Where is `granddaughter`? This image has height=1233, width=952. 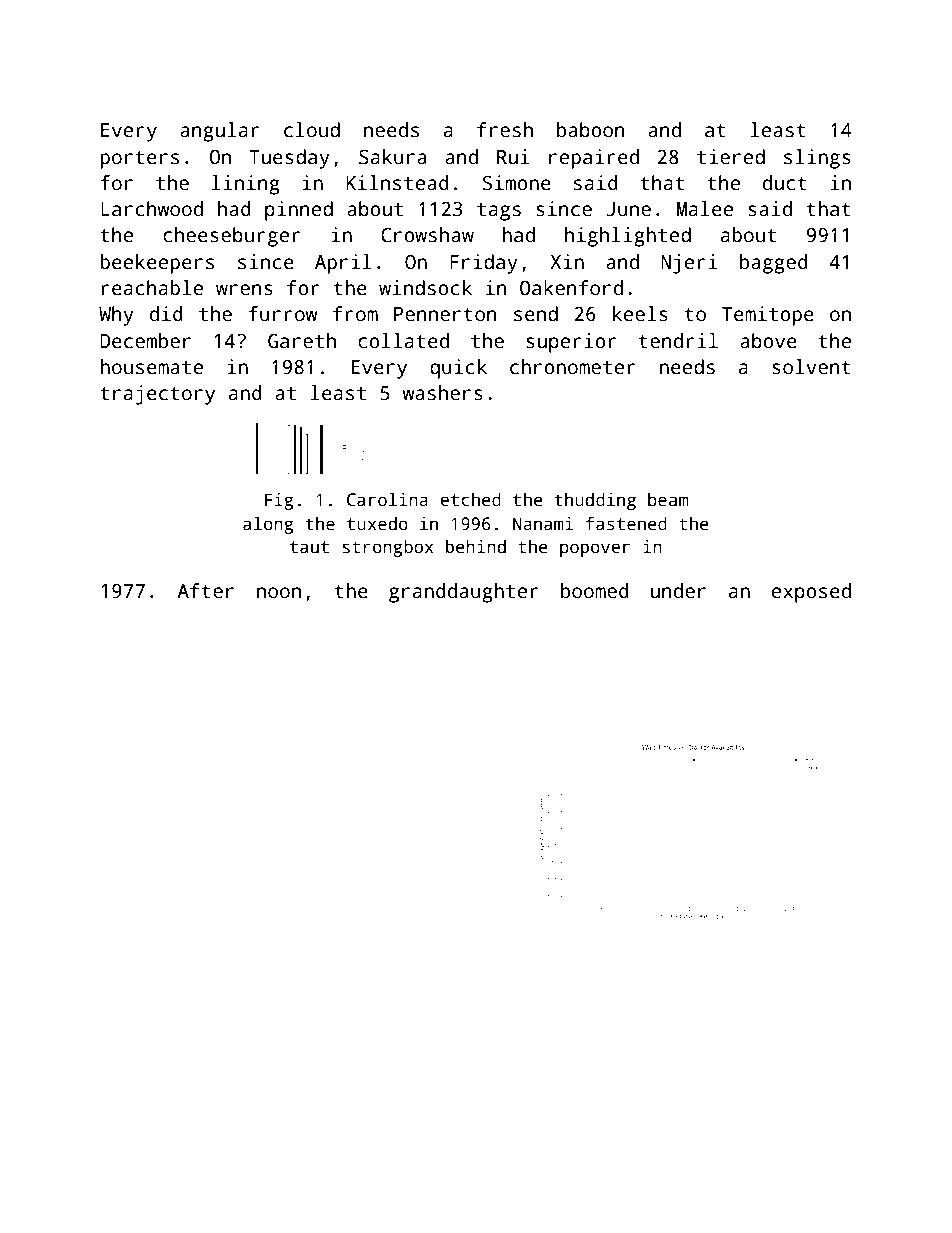 granddaughter is located at coordinates (464, 593).
